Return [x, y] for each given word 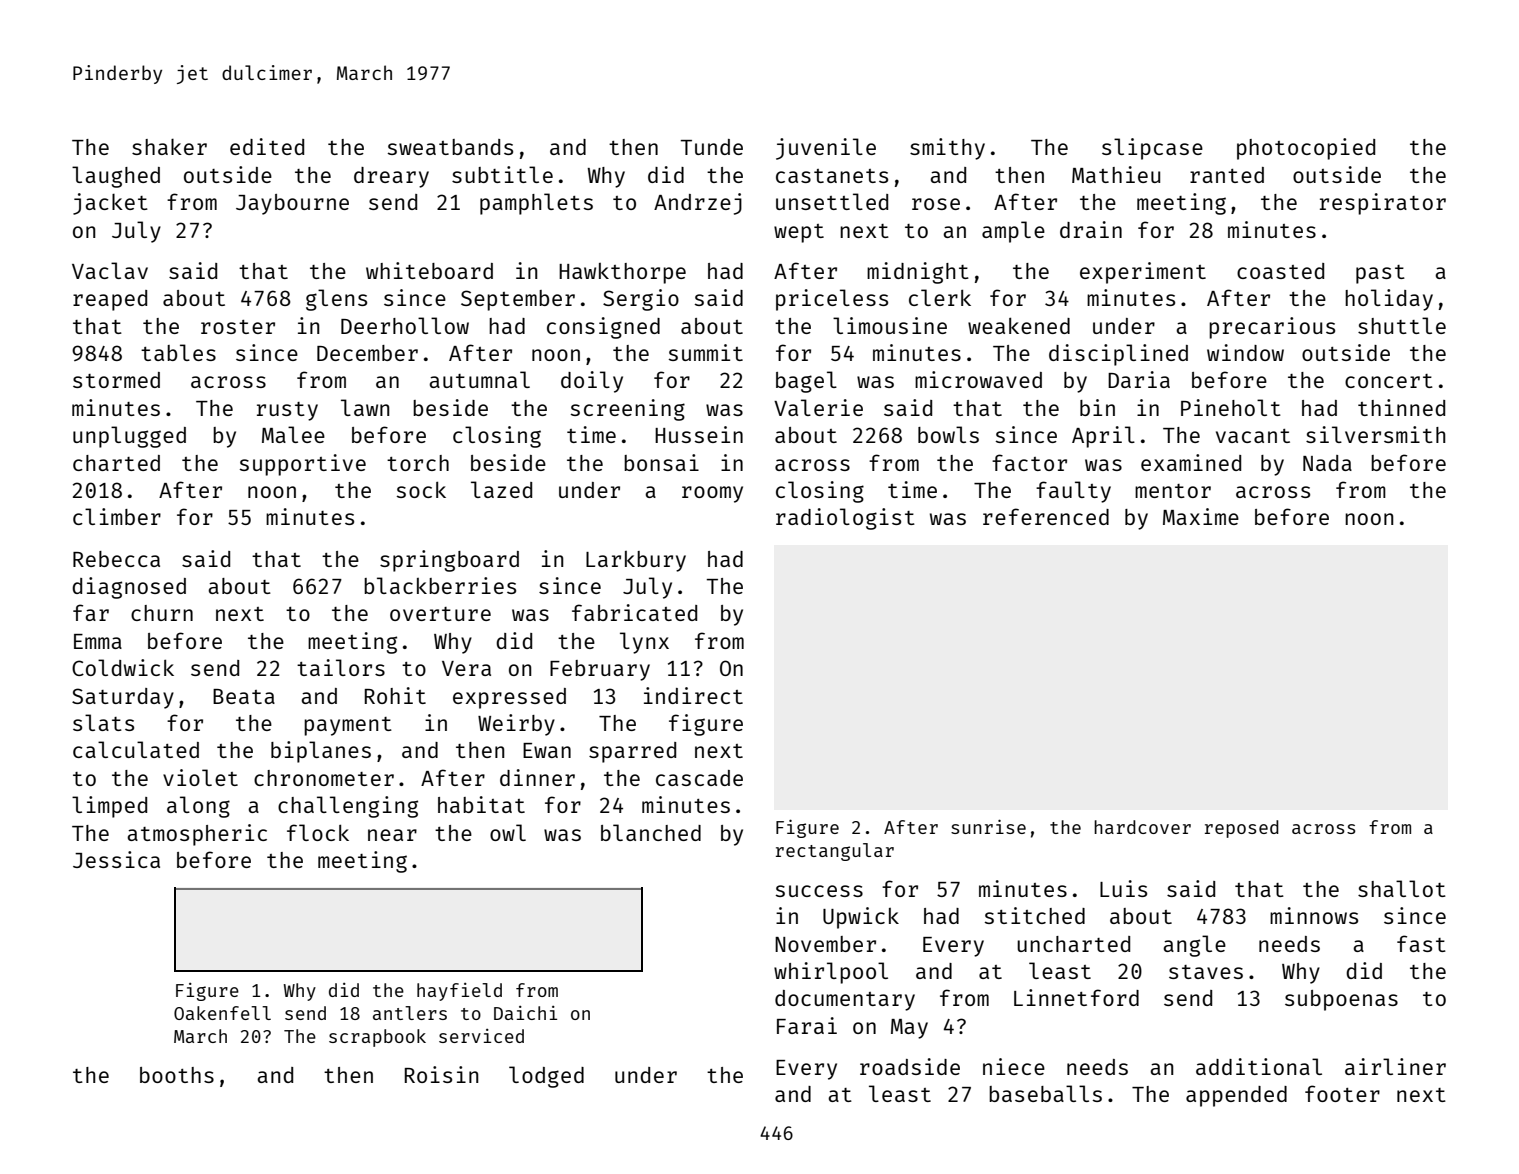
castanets [832, 176]
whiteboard [429, 270]
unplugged [129, 437]
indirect [693, 695]
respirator [1383, 204]
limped [109, 807]
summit [706, 352]
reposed [1242, 829]
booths [177, 1075]
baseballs [1045, 1093]
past [1380, 274]
